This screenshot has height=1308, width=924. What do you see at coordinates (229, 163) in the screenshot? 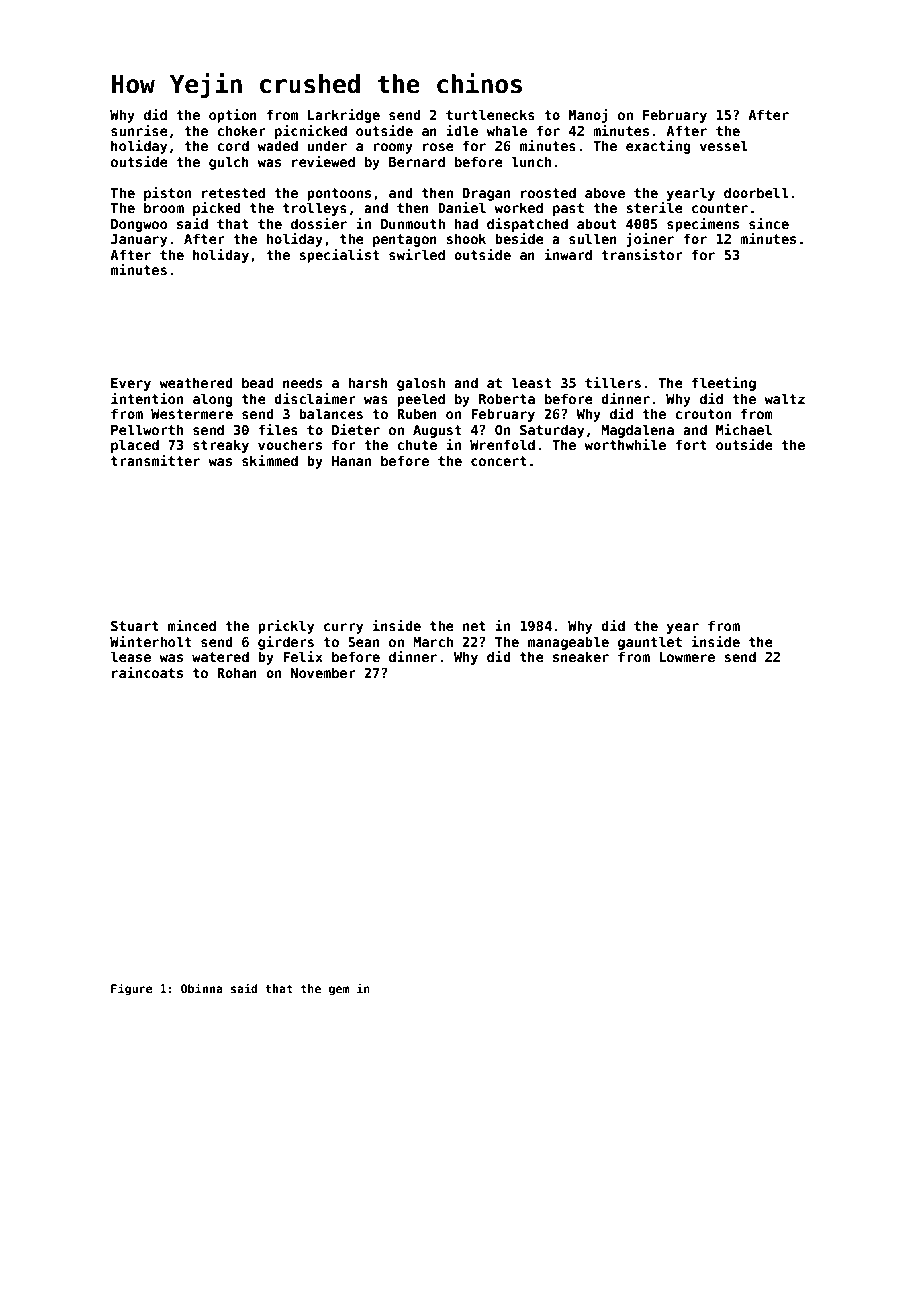
I see `gulch` at bounding box center [229, 163].
